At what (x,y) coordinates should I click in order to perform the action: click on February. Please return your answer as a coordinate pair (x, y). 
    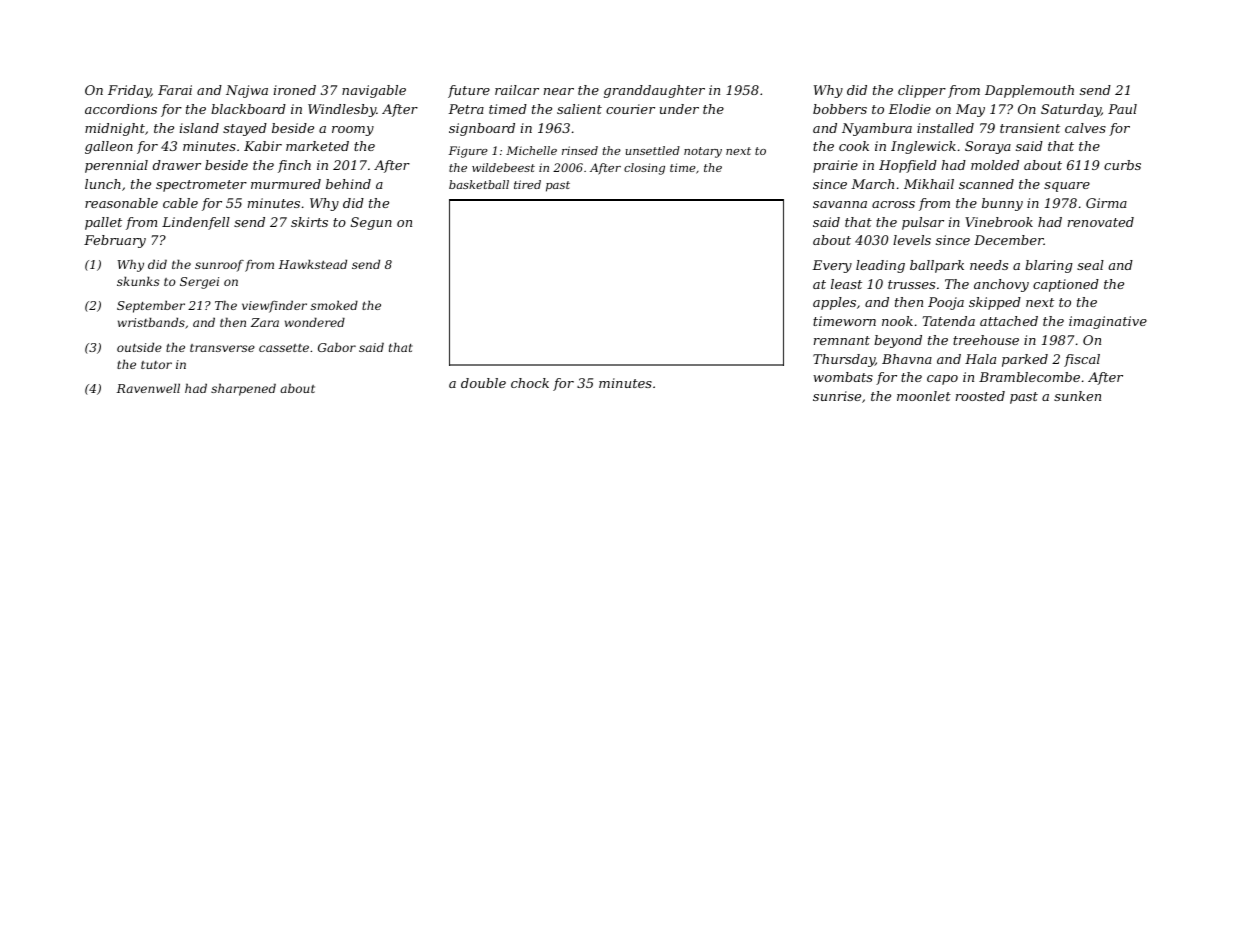
    Looking at the image, I should click on (115, 241).
